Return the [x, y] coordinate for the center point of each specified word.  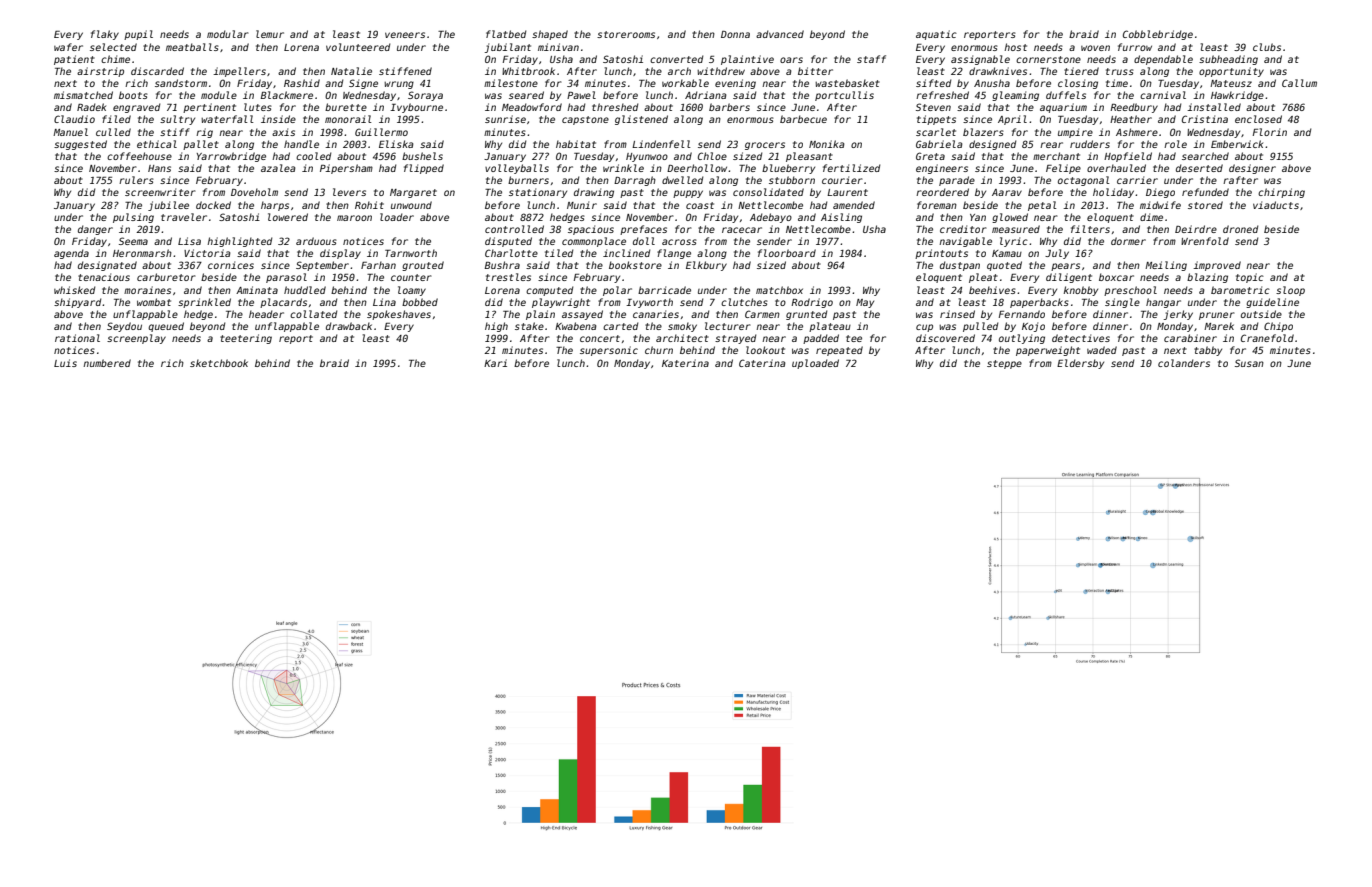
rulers [136, 180]
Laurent [847, 192]
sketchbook [219, 363]
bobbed [420, 302]
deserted [1199, 168]
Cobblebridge [1158, 35]
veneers [405, 35]
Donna [735, 34]
